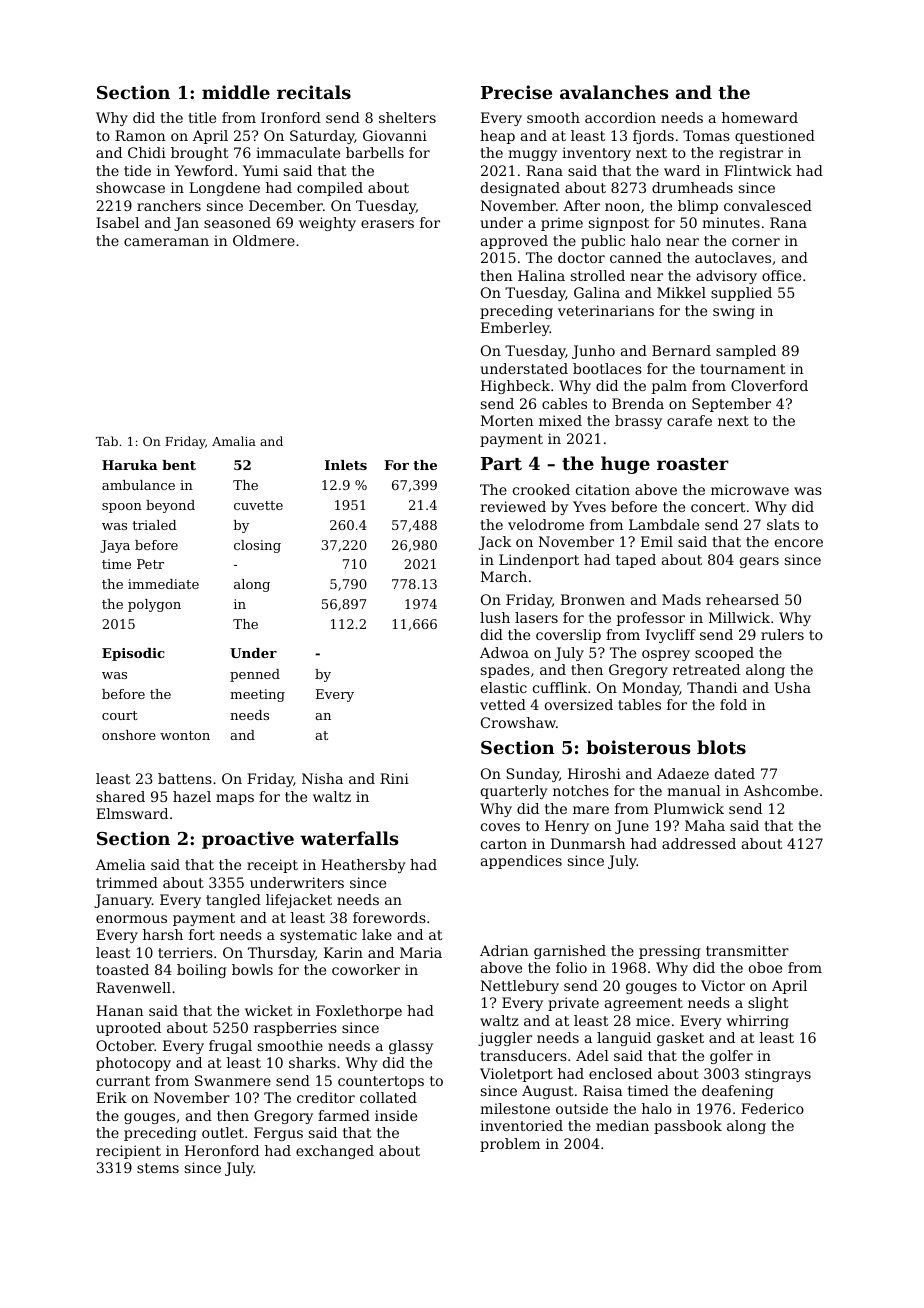 The height and width of the screenshot is (1308, 924). I want to click on fort, so click(202, 934).
